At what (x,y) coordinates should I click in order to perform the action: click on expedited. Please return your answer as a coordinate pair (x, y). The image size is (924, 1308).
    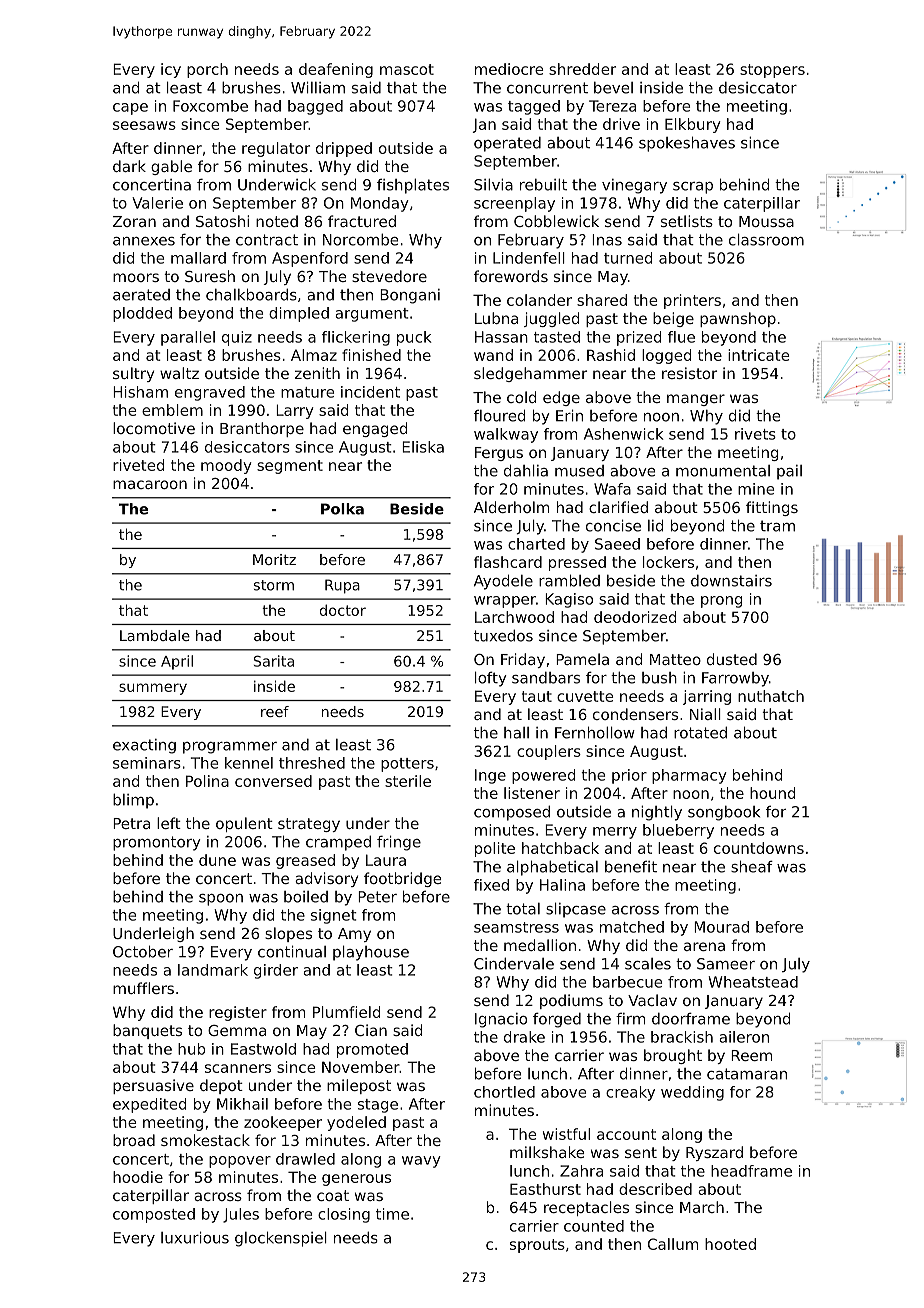
    Looking at the image, I should click on (149, 1105).
